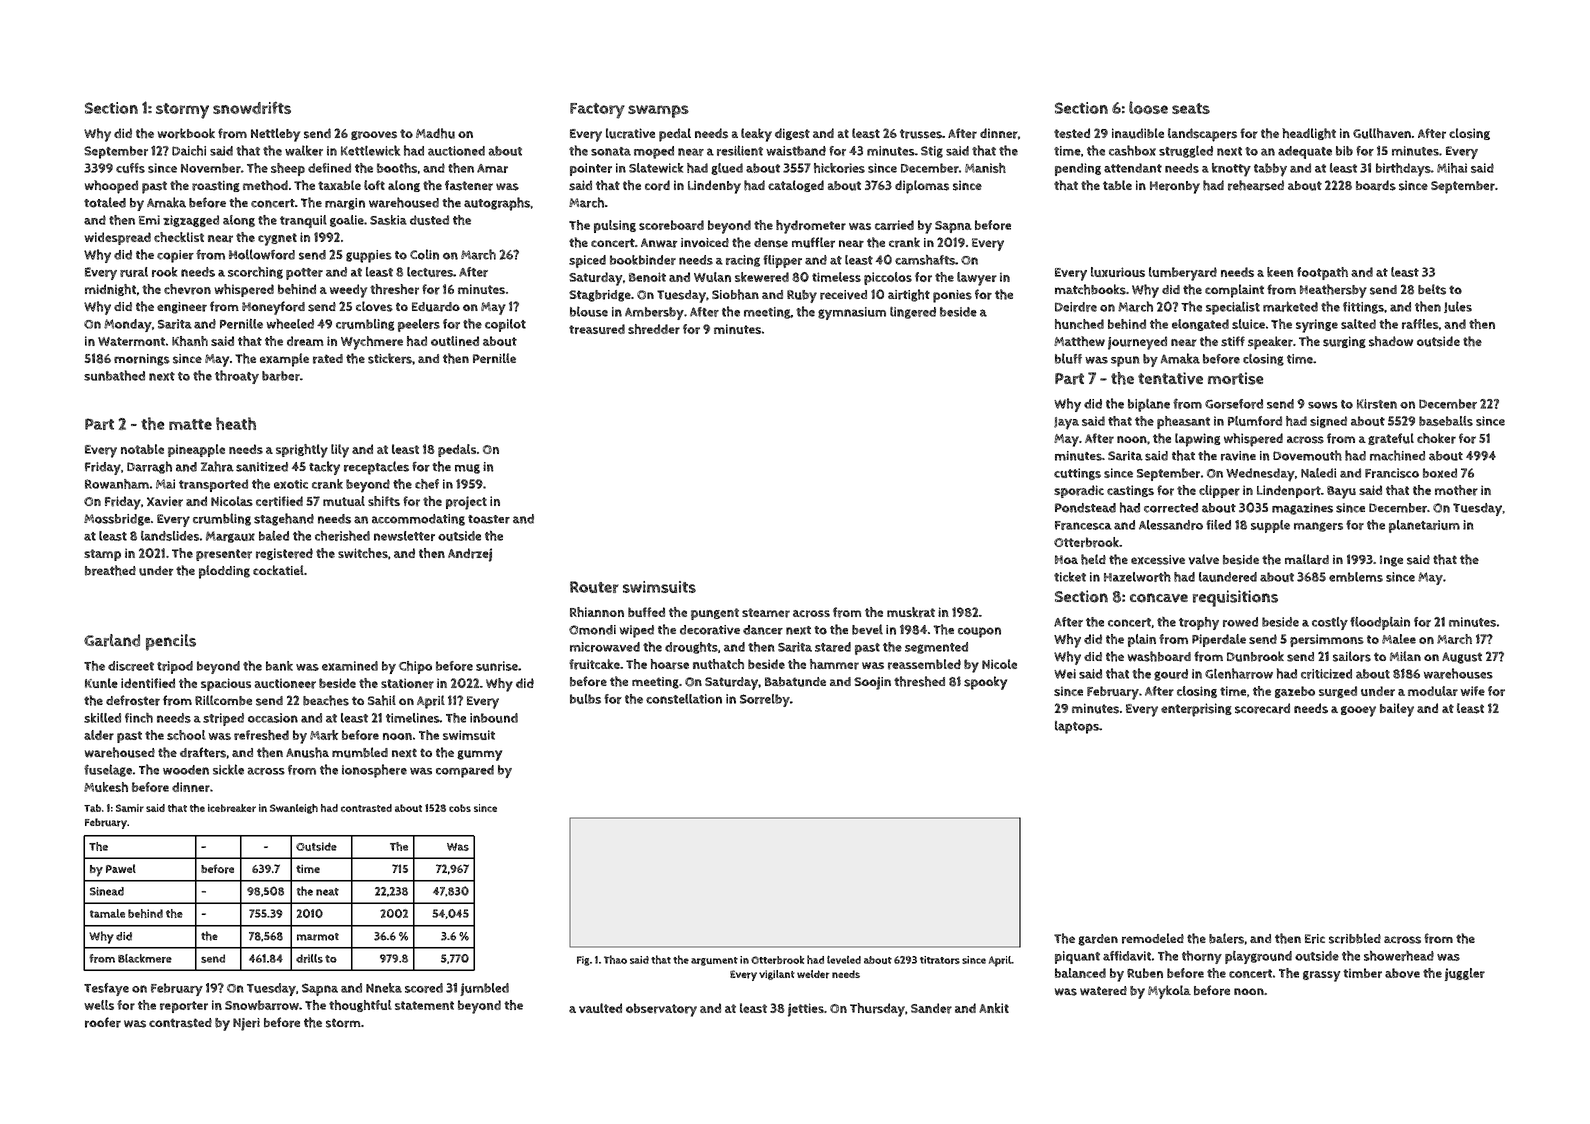  What do you see at coordinates (1432, 289) in the page?
I see `belts` at bounding box center [1432, 289].
